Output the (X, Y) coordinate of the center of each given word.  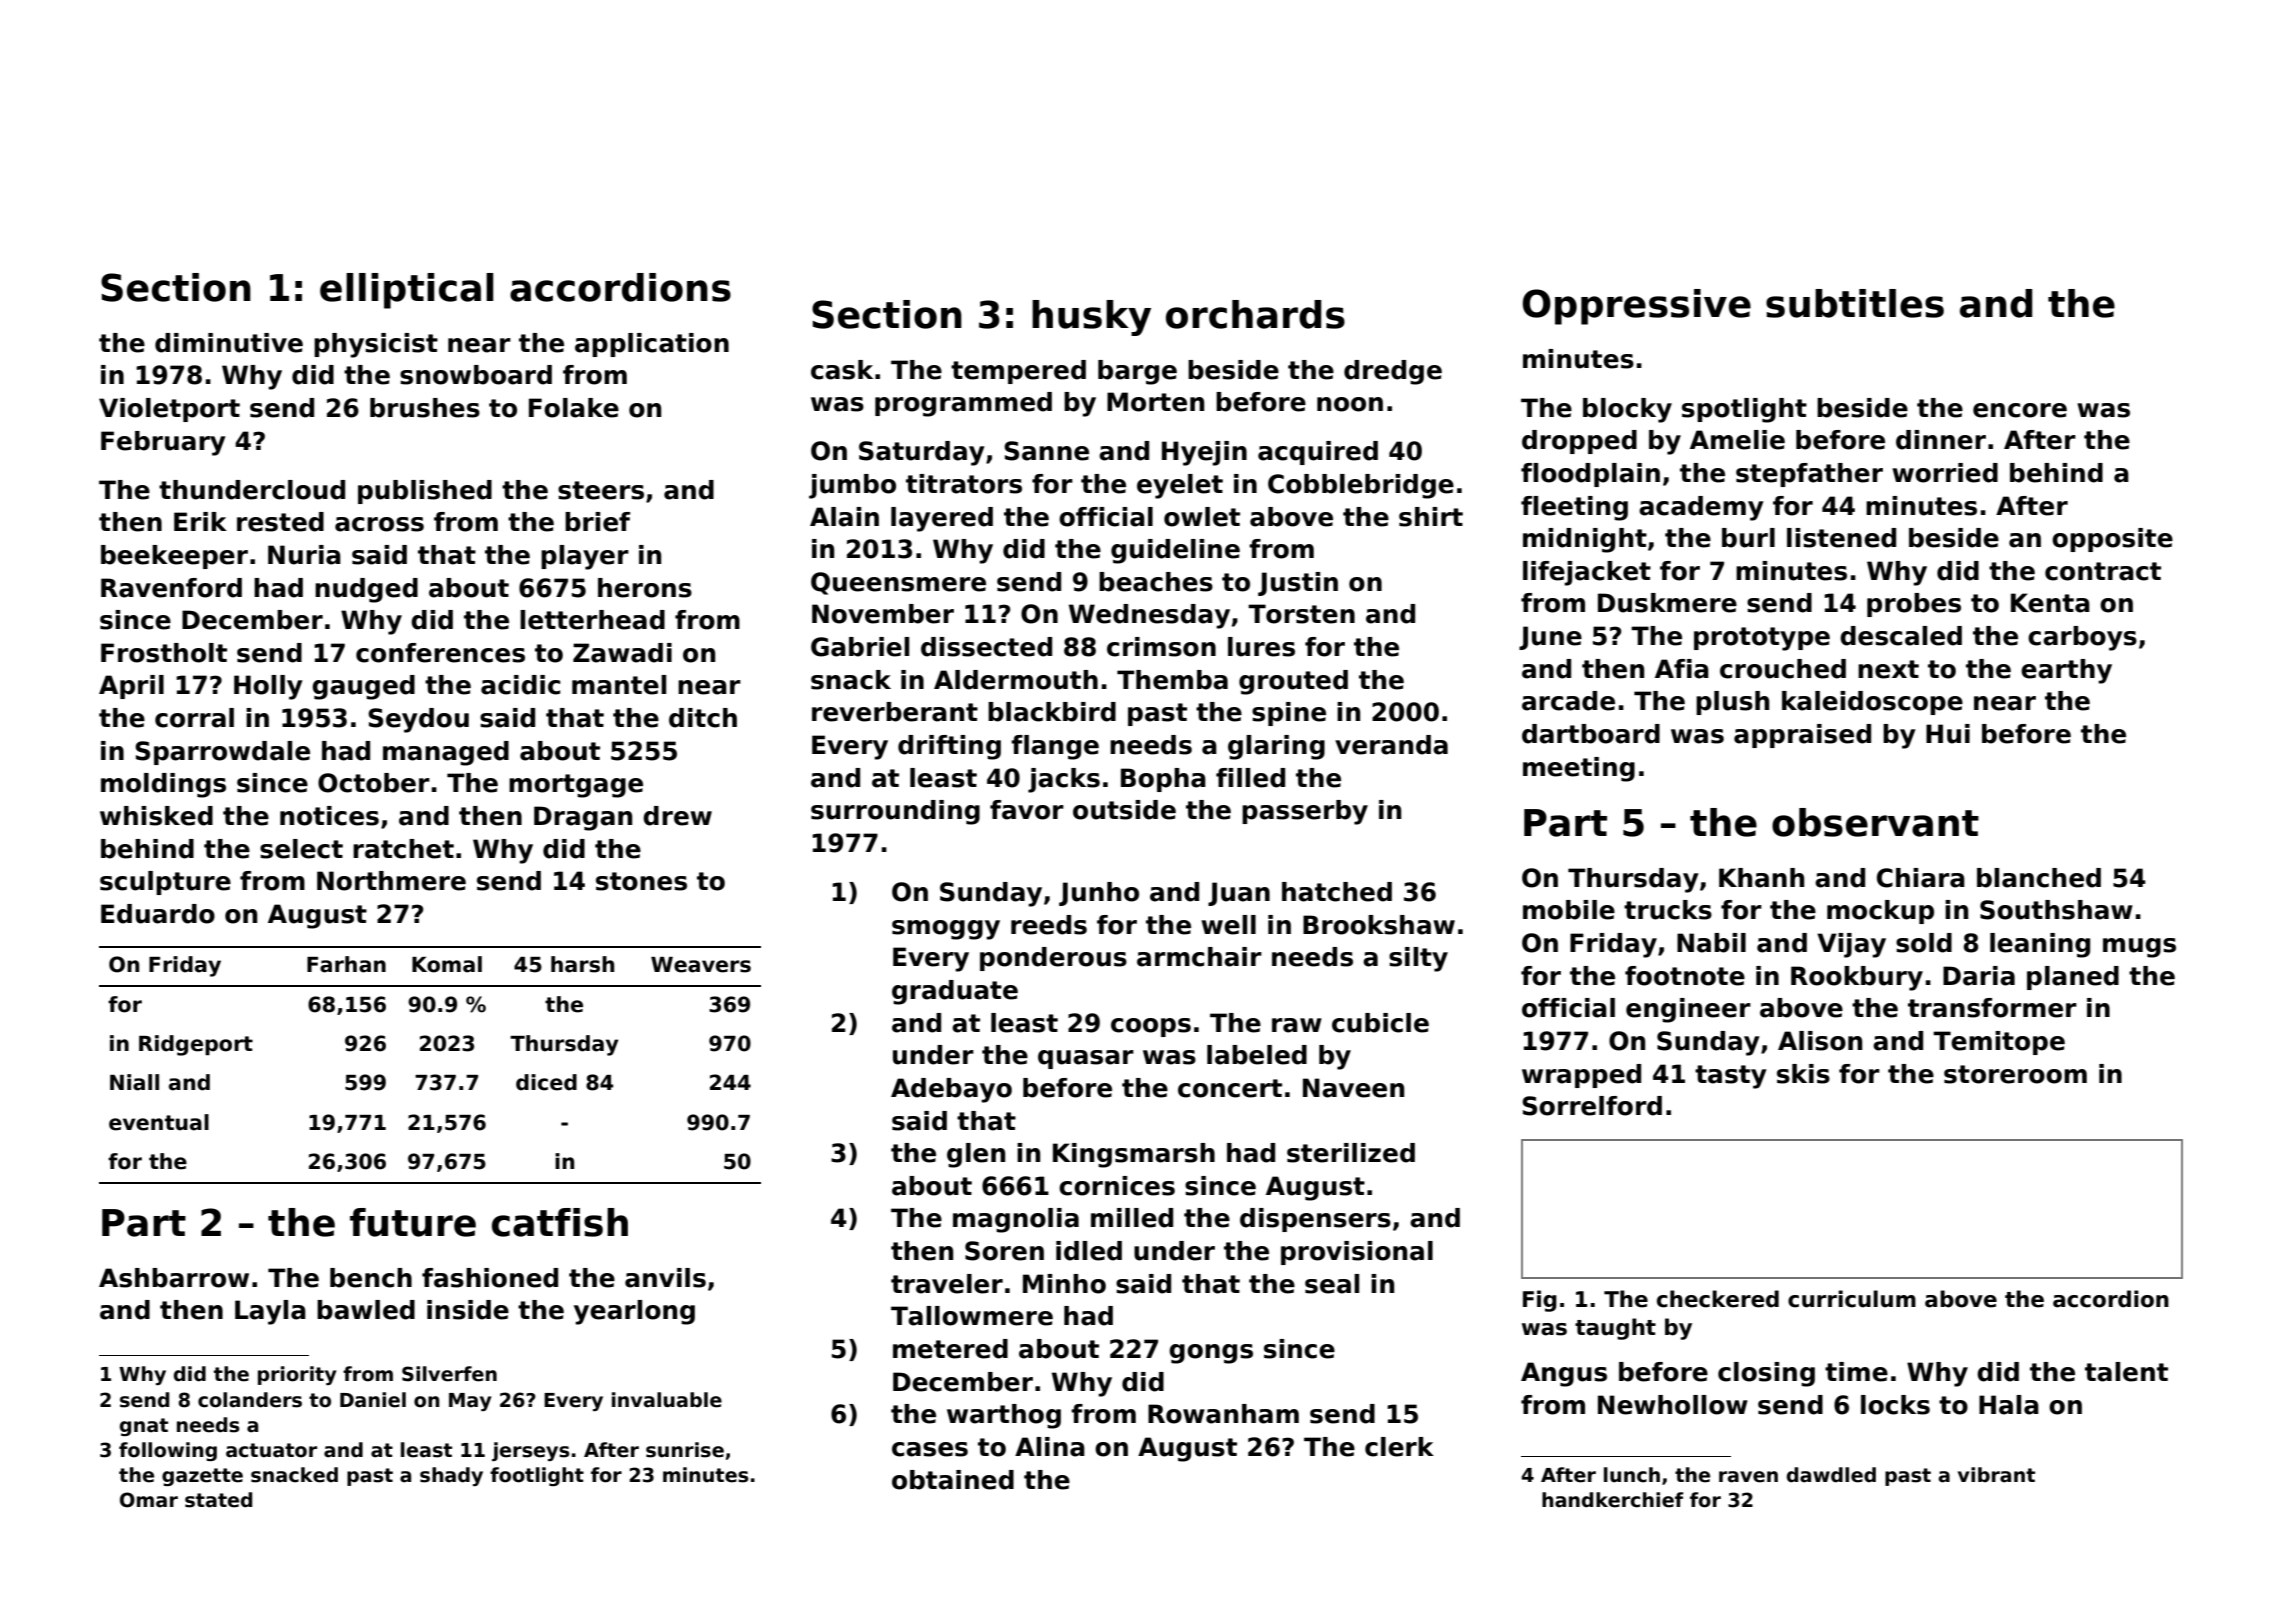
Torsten (1301, 614)
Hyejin (1204, 453)
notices (329, 816)
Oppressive (1636, 307)
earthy (2066, 671)
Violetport (169, 410)
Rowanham (1223, 1414)
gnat (144, 1427)
